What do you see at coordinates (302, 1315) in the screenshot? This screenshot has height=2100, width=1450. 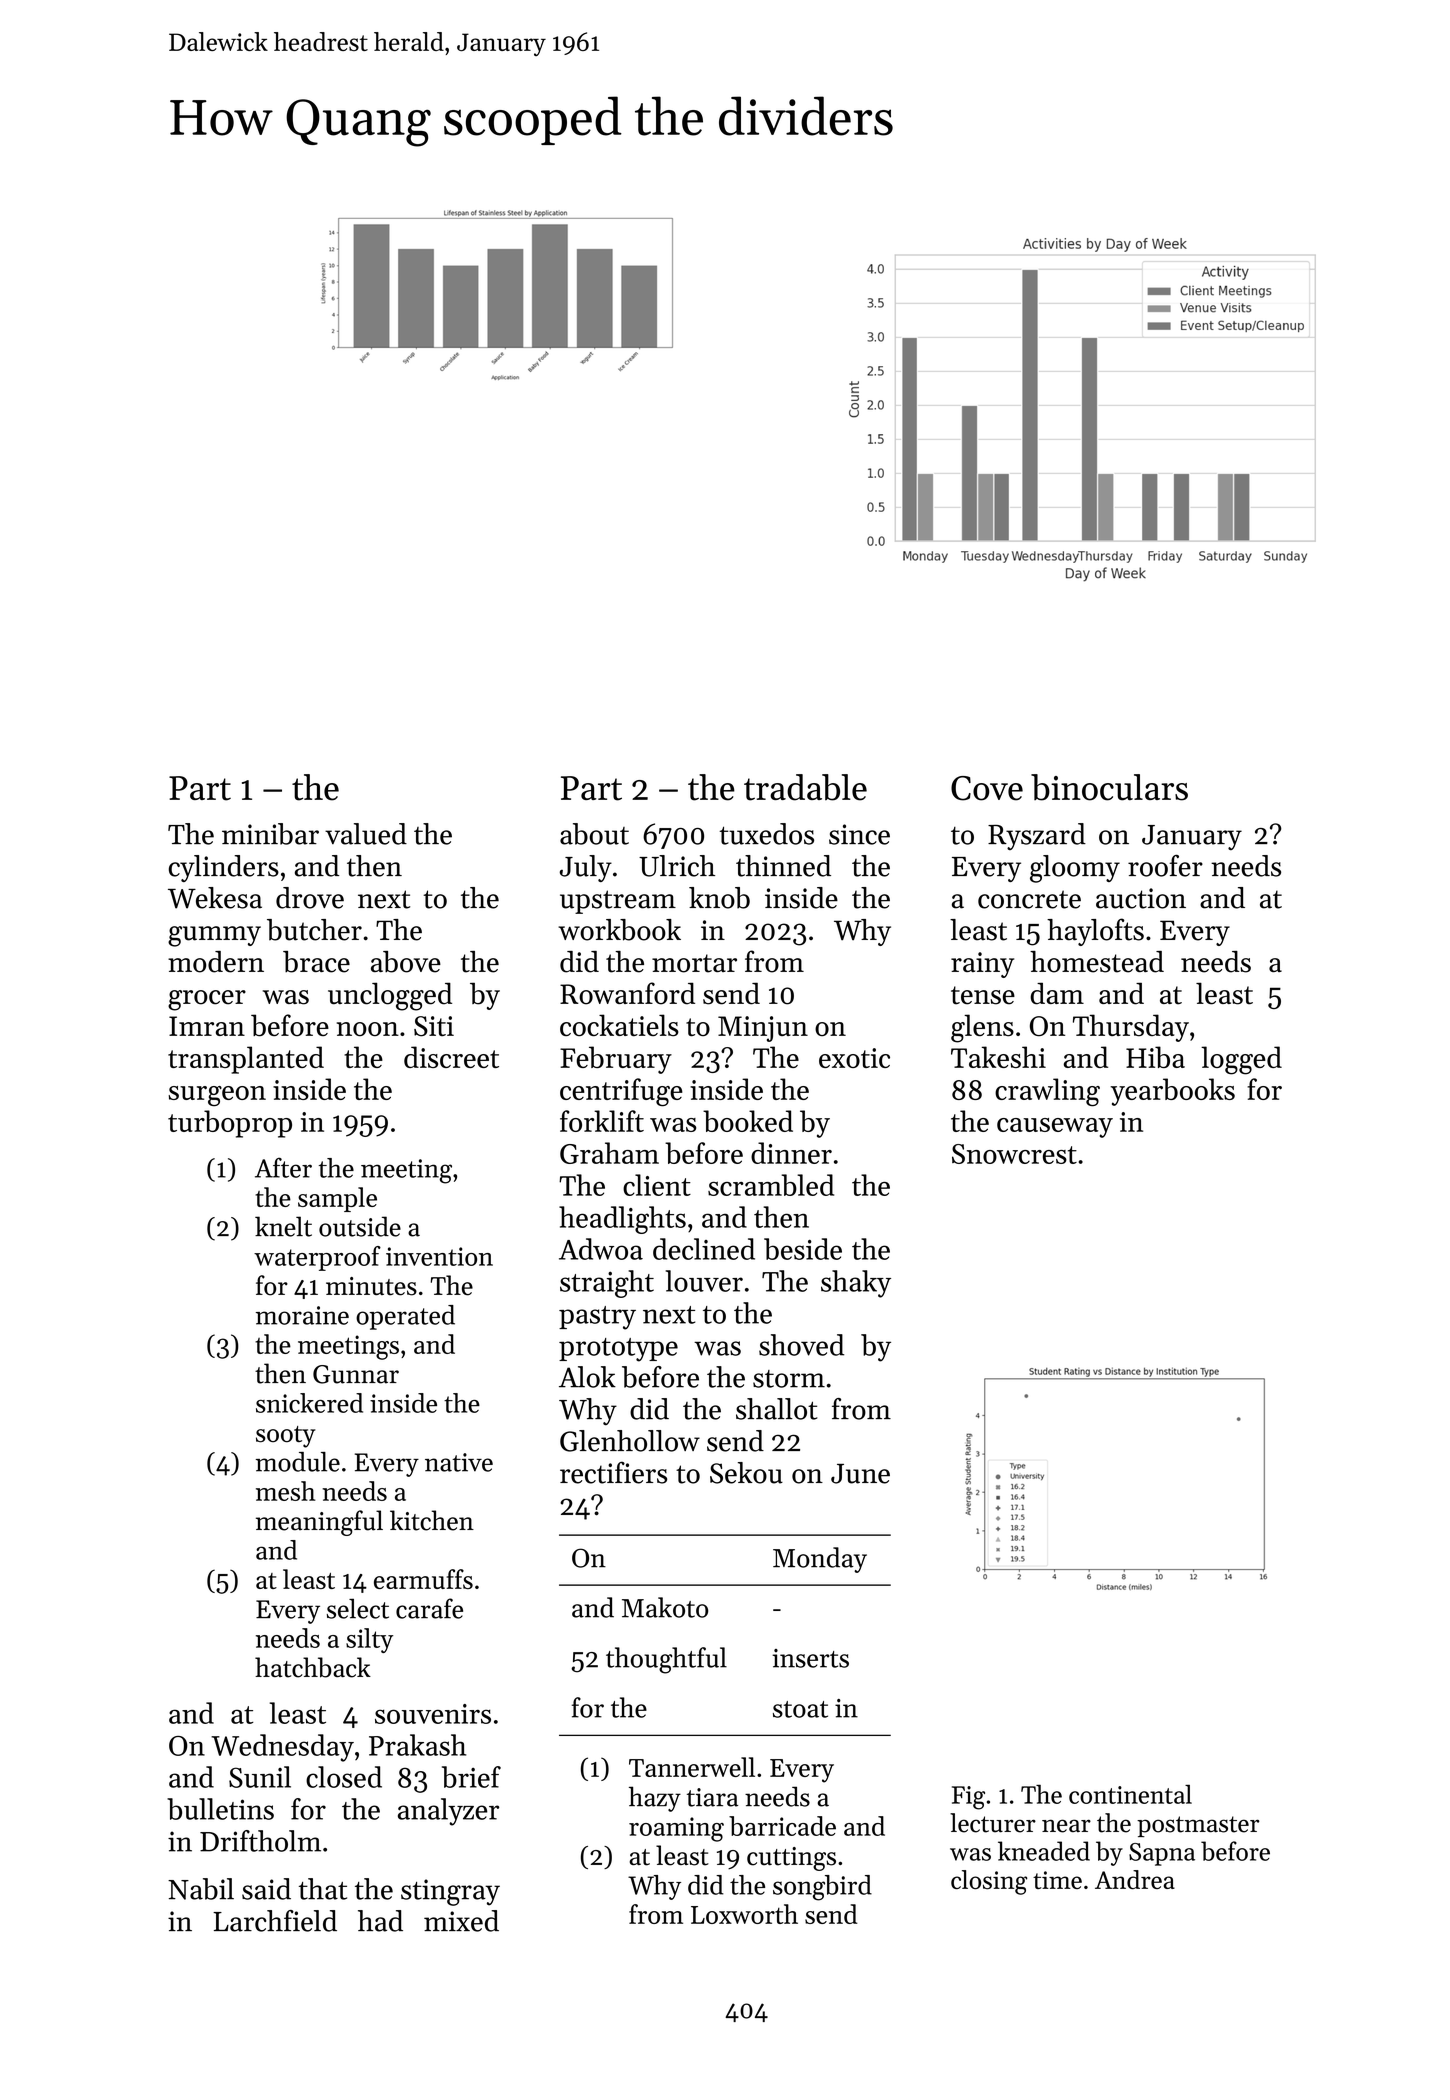 I see `moraine` at bounding box center [302, 1315].
